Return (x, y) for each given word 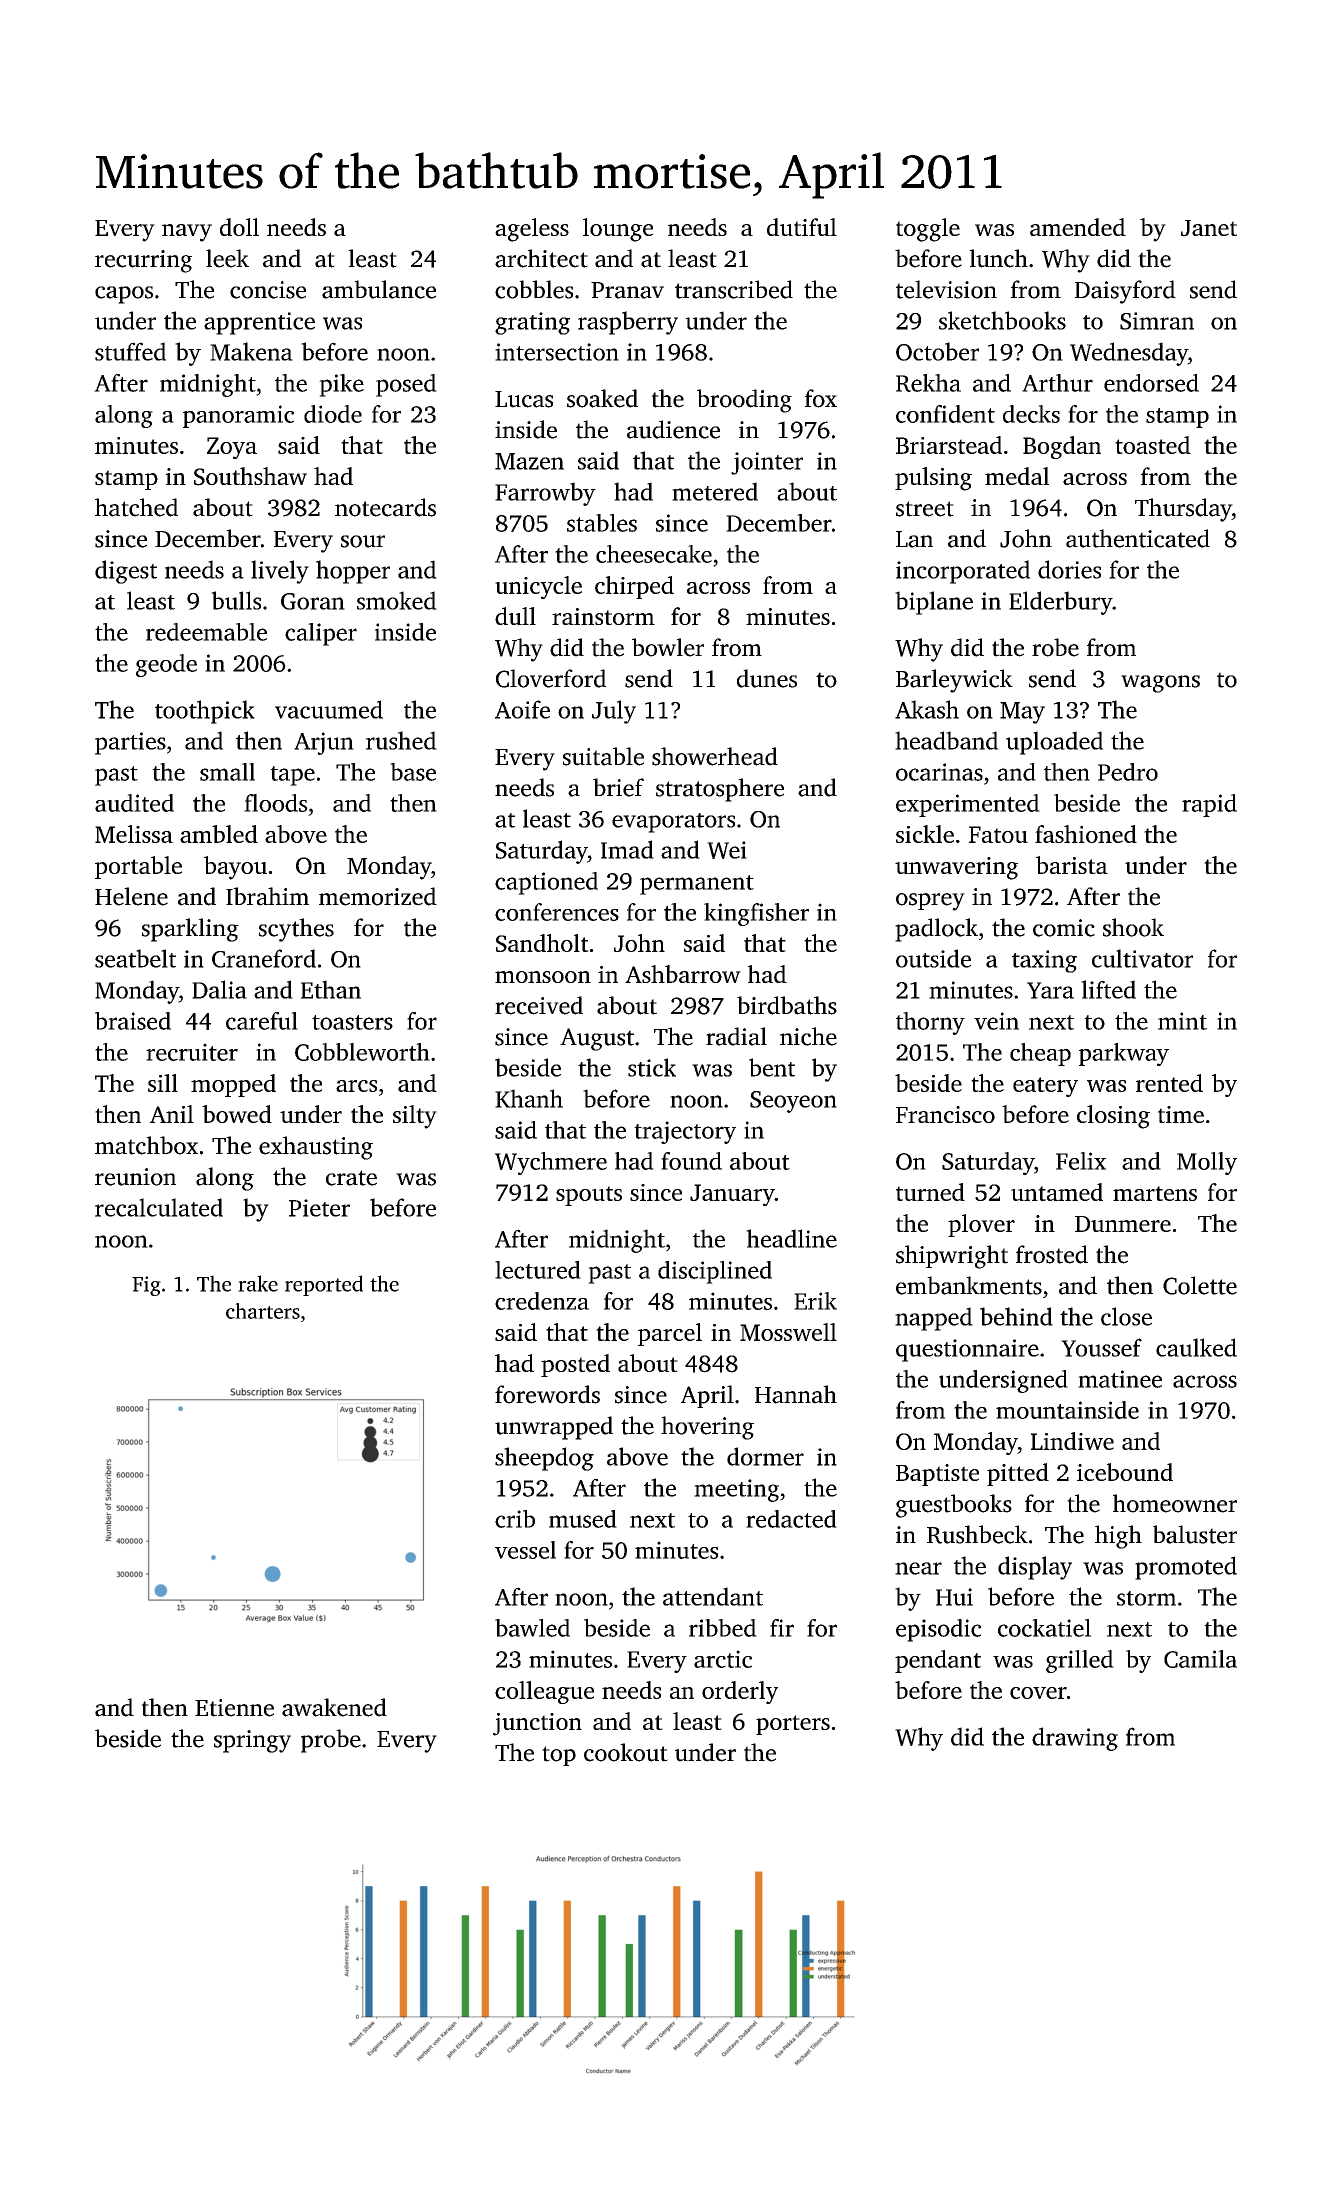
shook (1133, 927)
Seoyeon (793, 1102)
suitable (603, 756)
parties (130, 743)
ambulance (379, 289)
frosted (1052, 1254)
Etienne (234, 1708)
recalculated (159, 1207)
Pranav (627, 290)
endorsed (1151, 383)
